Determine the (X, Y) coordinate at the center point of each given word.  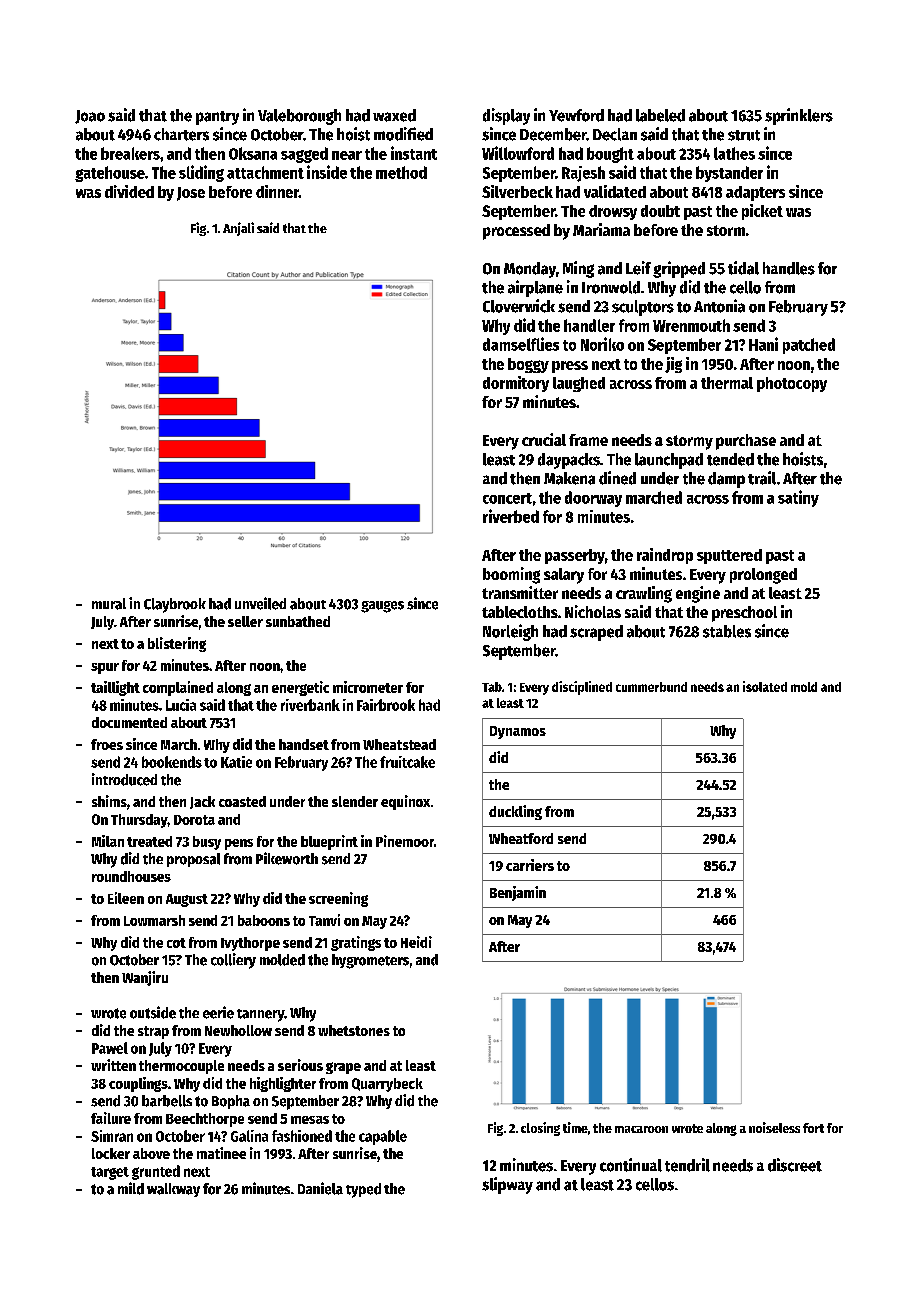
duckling (515, 812)
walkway (173, 1190)
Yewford (576, 115)
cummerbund (651, 687)
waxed (394, 115)
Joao (90, 117)
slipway (507, 1185)
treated (149, 841)
